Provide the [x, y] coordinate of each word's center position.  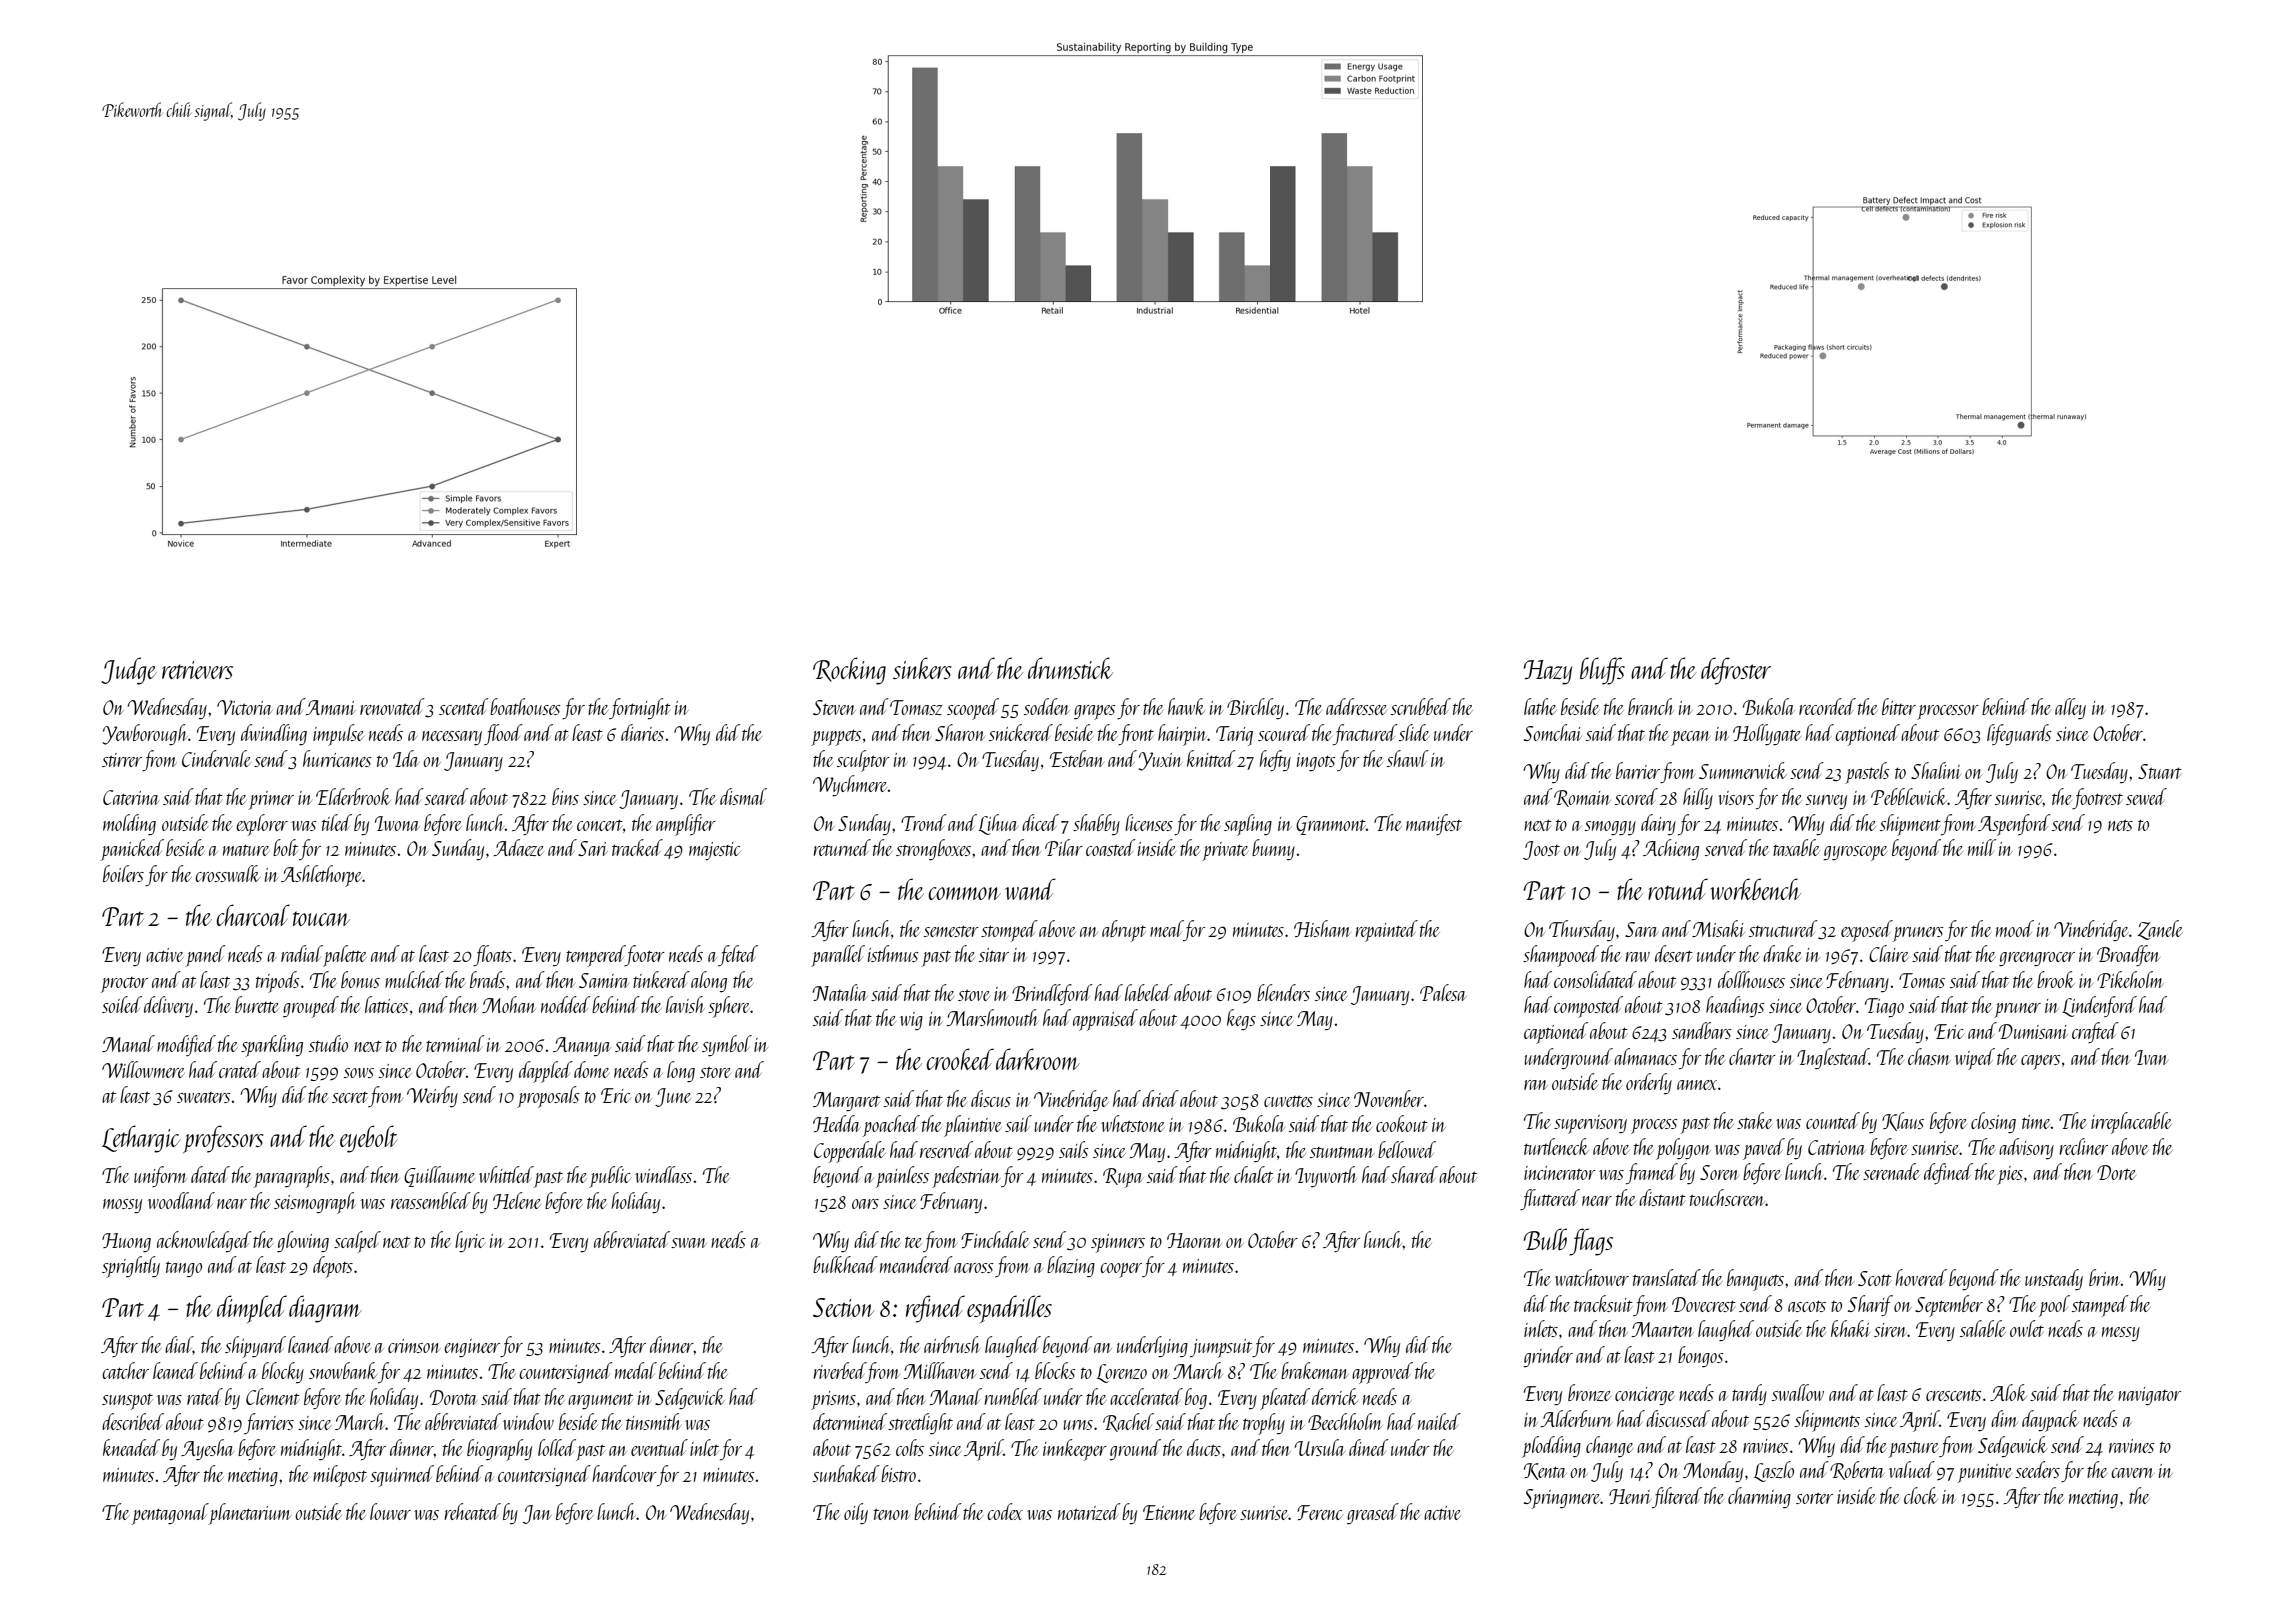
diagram [325, 1309]
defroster [1736, 671]
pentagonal [170, 1514]
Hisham [1322, 928]
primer [271, 800]
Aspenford [2014, 825]
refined [935, 1309]
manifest [1434, 824]
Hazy [1548, 672]
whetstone [1133, 1123]
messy [2121, 1334]
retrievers [197, 670]
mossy [122, 1206]
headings [1735, 1006]
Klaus [1903, 1121]
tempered [596, 956]
